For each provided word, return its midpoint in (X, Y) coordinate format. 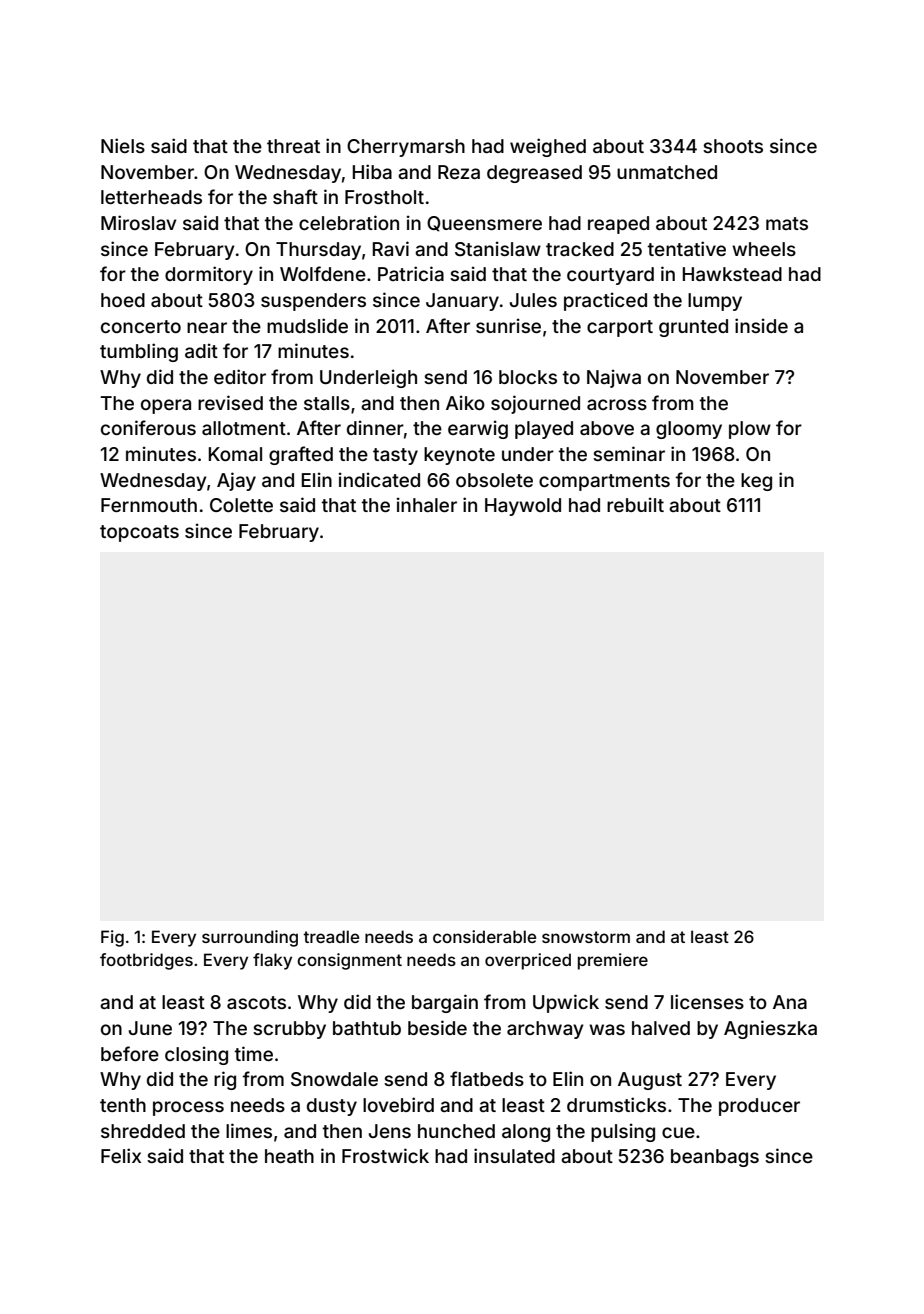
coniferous (148, 427)
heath (289, 1156)
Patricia (411, 273)
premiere (613, 961)
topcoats (139, 533)
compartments (604, 482)
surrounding (250, 938)
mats (787, 223)
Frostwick (385, 1155)
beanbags (715, 1158)
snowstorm (586, 937)
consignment (349, 961)
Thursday (318, 251)
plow (750, 430)
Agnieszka (770, 1029)
